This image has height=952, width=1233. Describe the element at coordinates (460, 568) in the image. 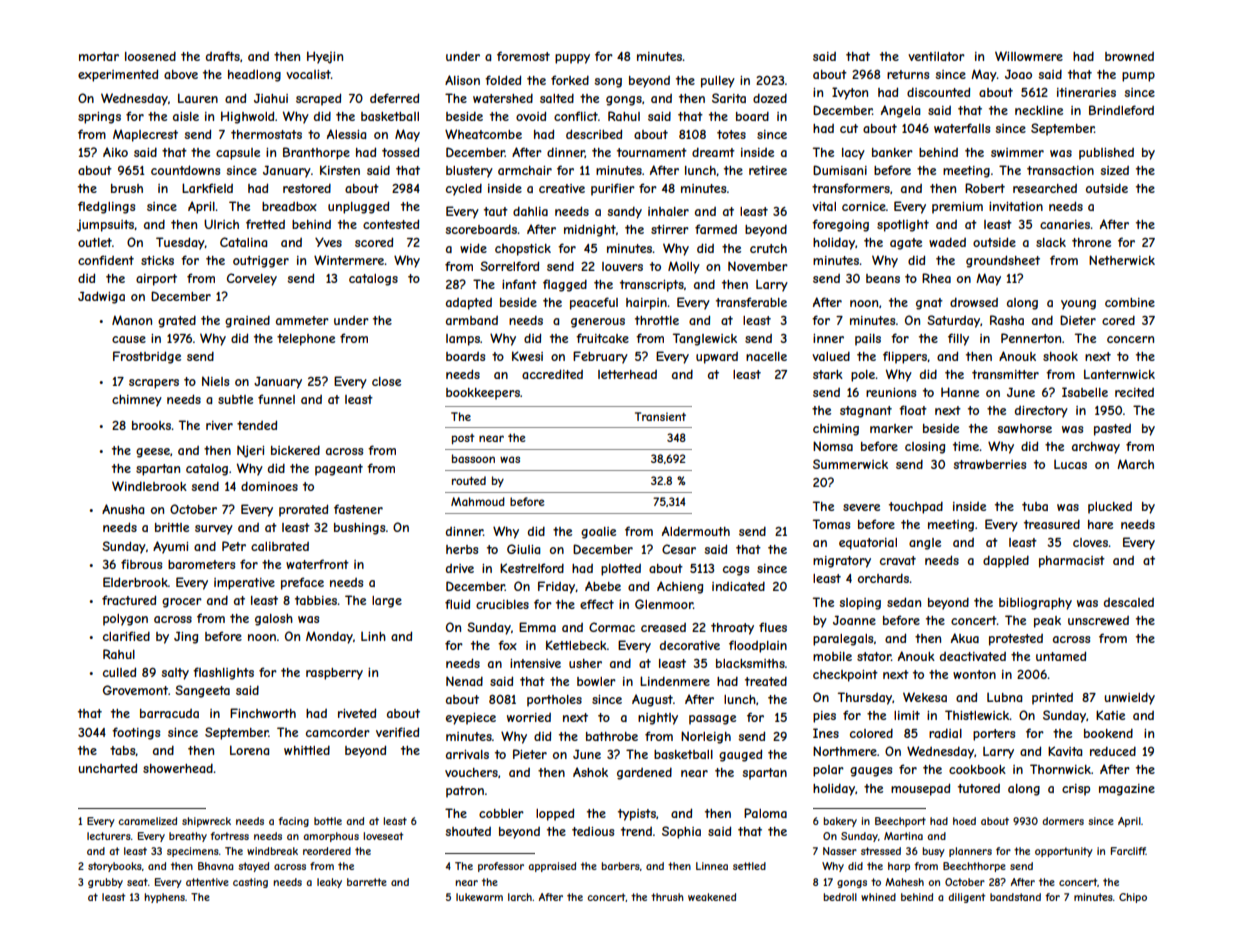

I see `drive` at that location.
